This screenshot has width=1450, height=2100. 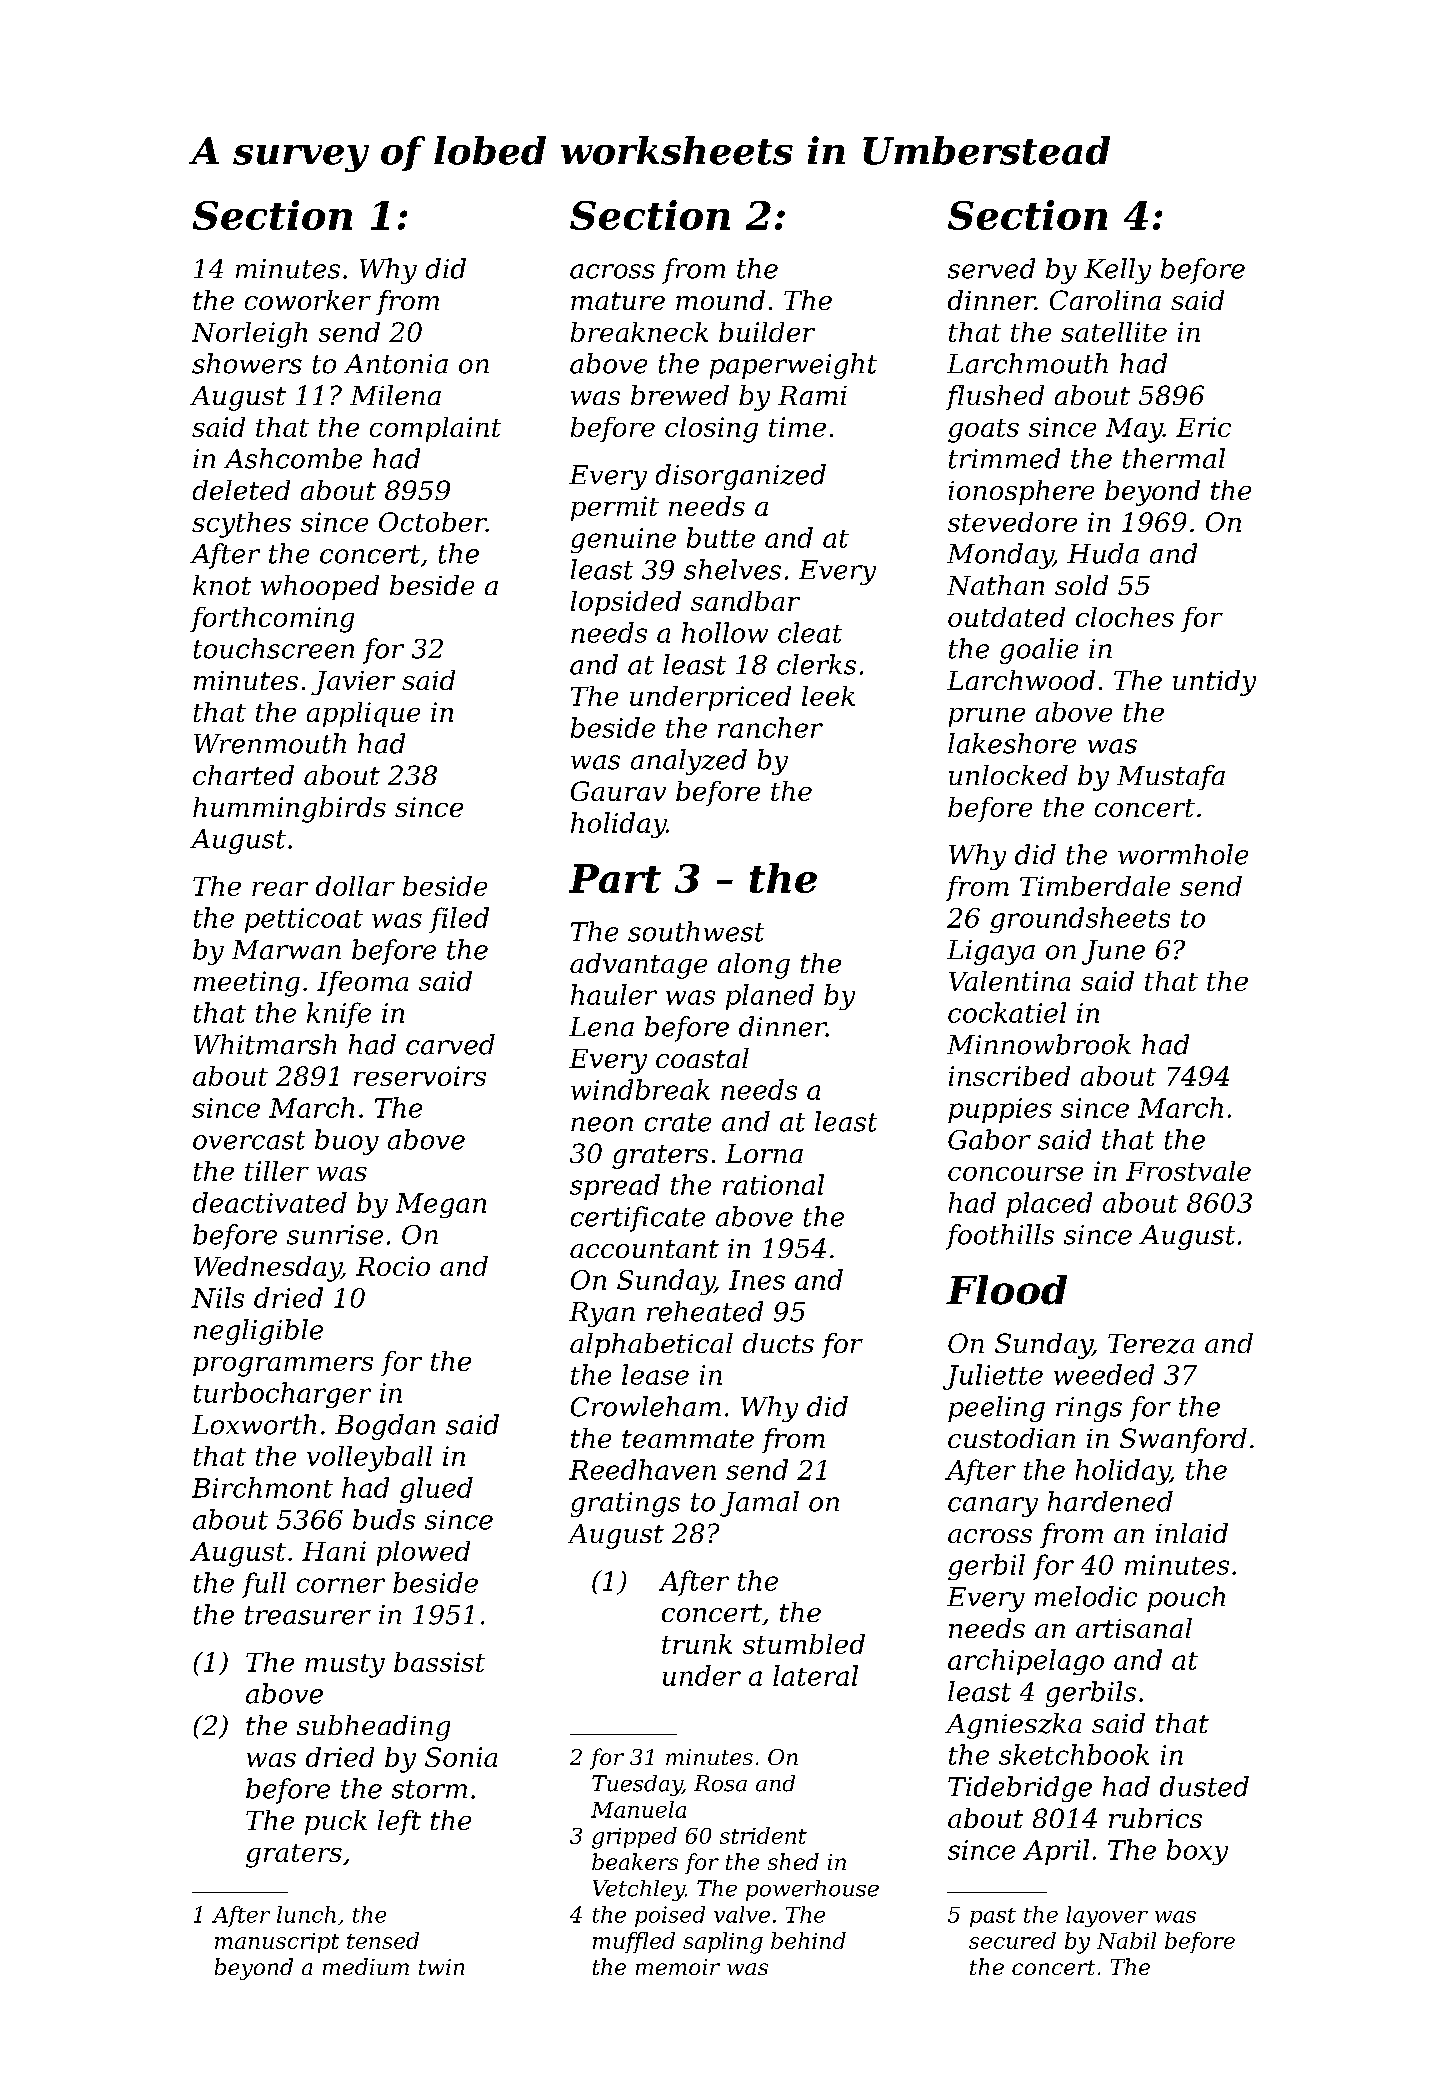 What do you see at coordinates (1134, 1628) in the screenshot?
I see `artisanal` at bounding box center [1134, 1628].
